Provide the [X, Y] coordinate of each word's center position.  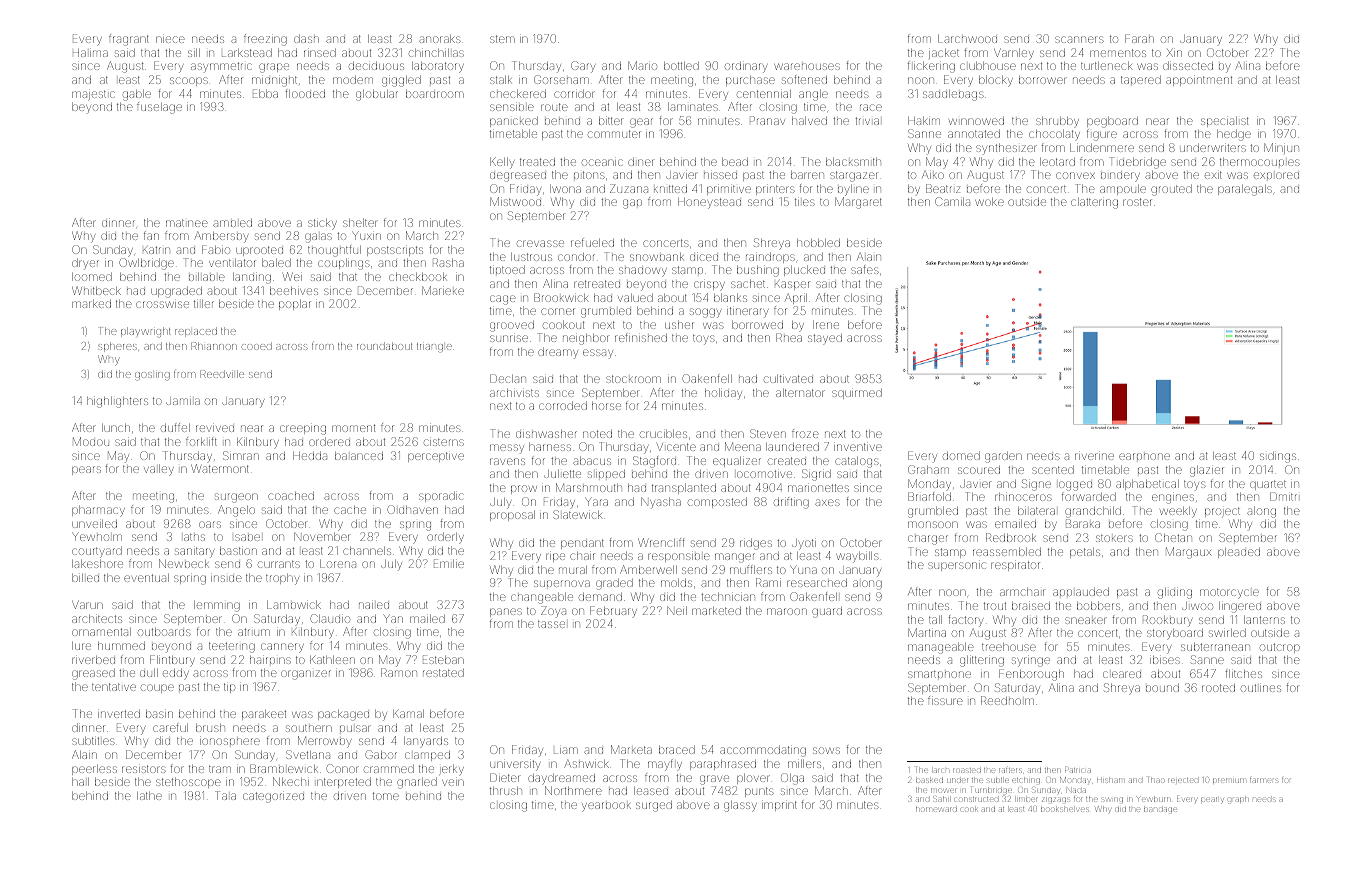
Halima [90, 53]
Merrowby [324, 742]
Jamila [183, 401]
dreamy [558, 353]
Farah [1139, 38]
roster [1137, 202]
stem [502, 39]
